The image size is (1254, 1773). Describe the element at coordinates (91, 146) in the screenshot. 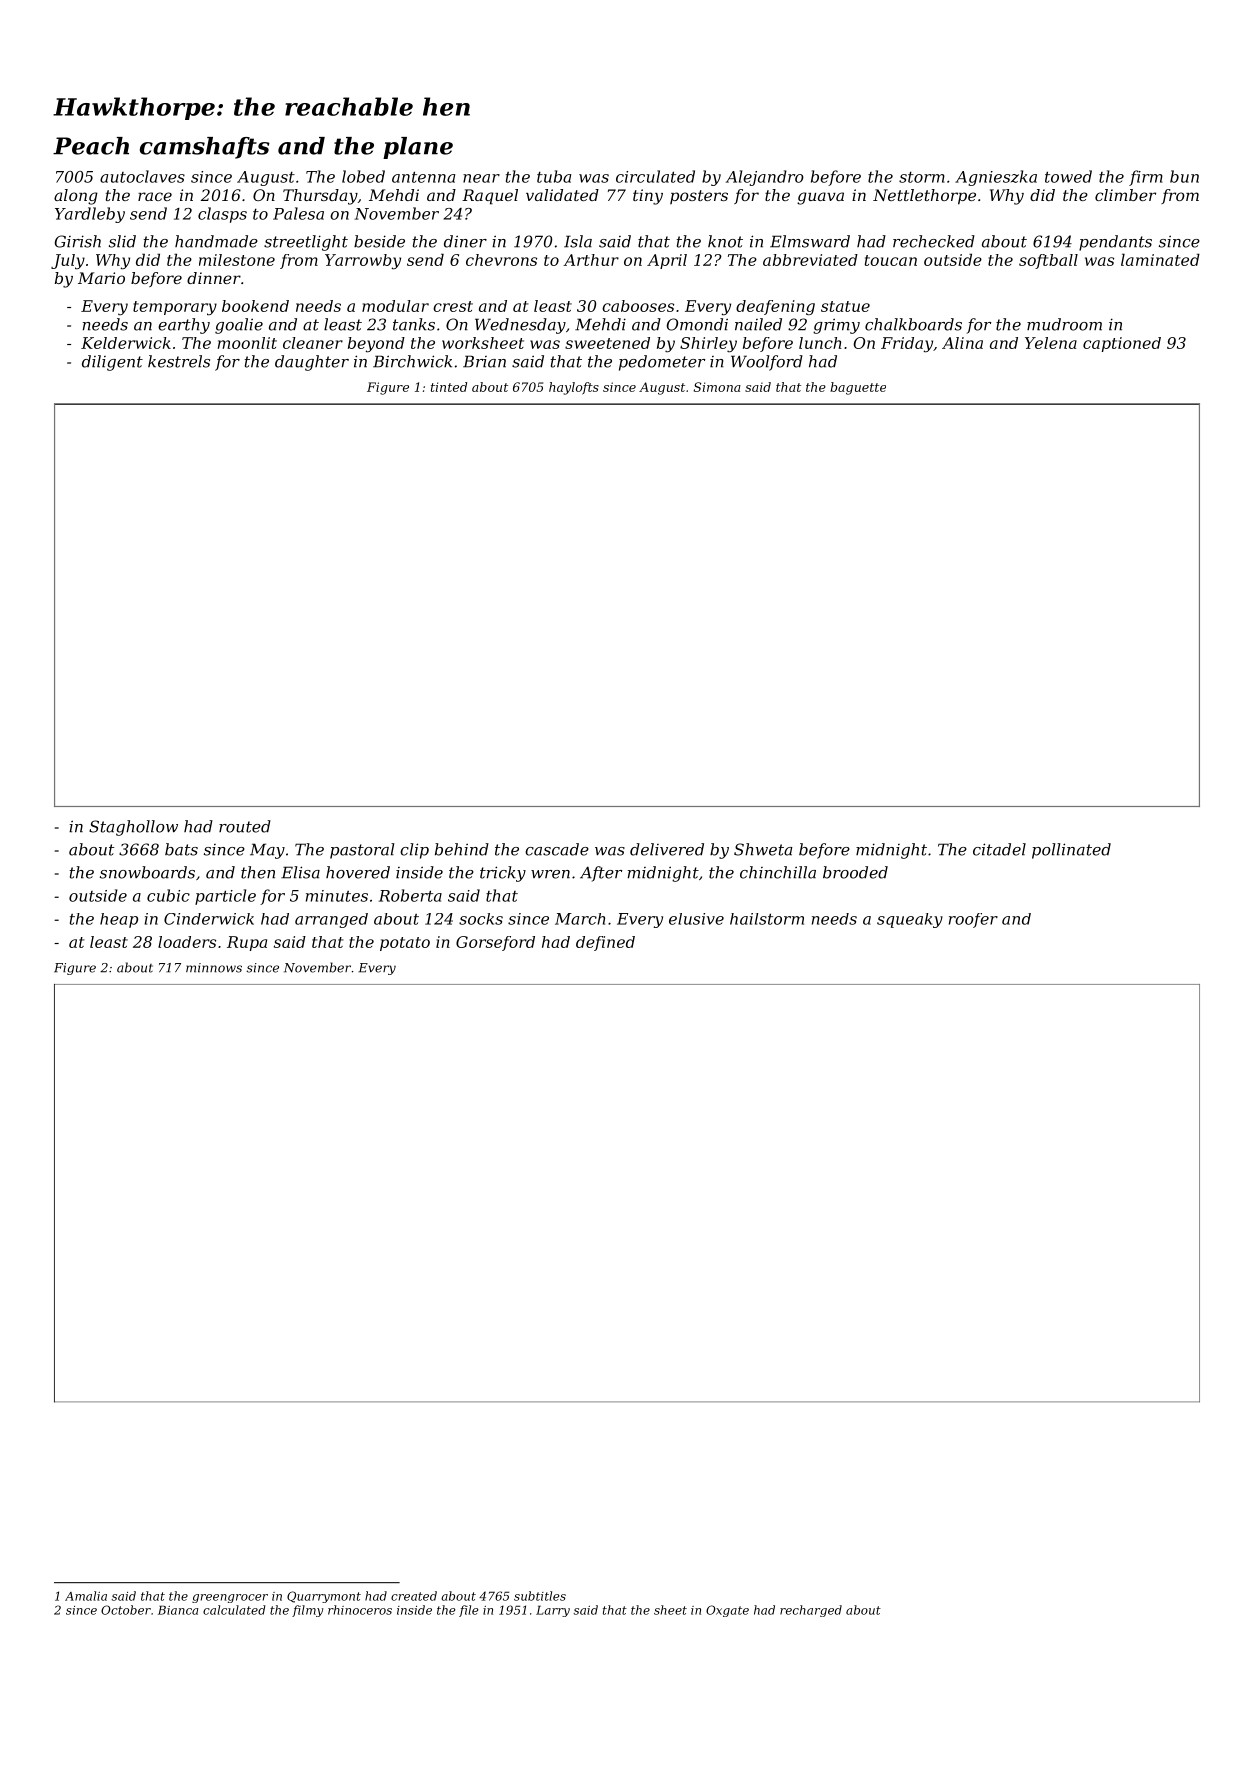

I see `Peach` at that location.
